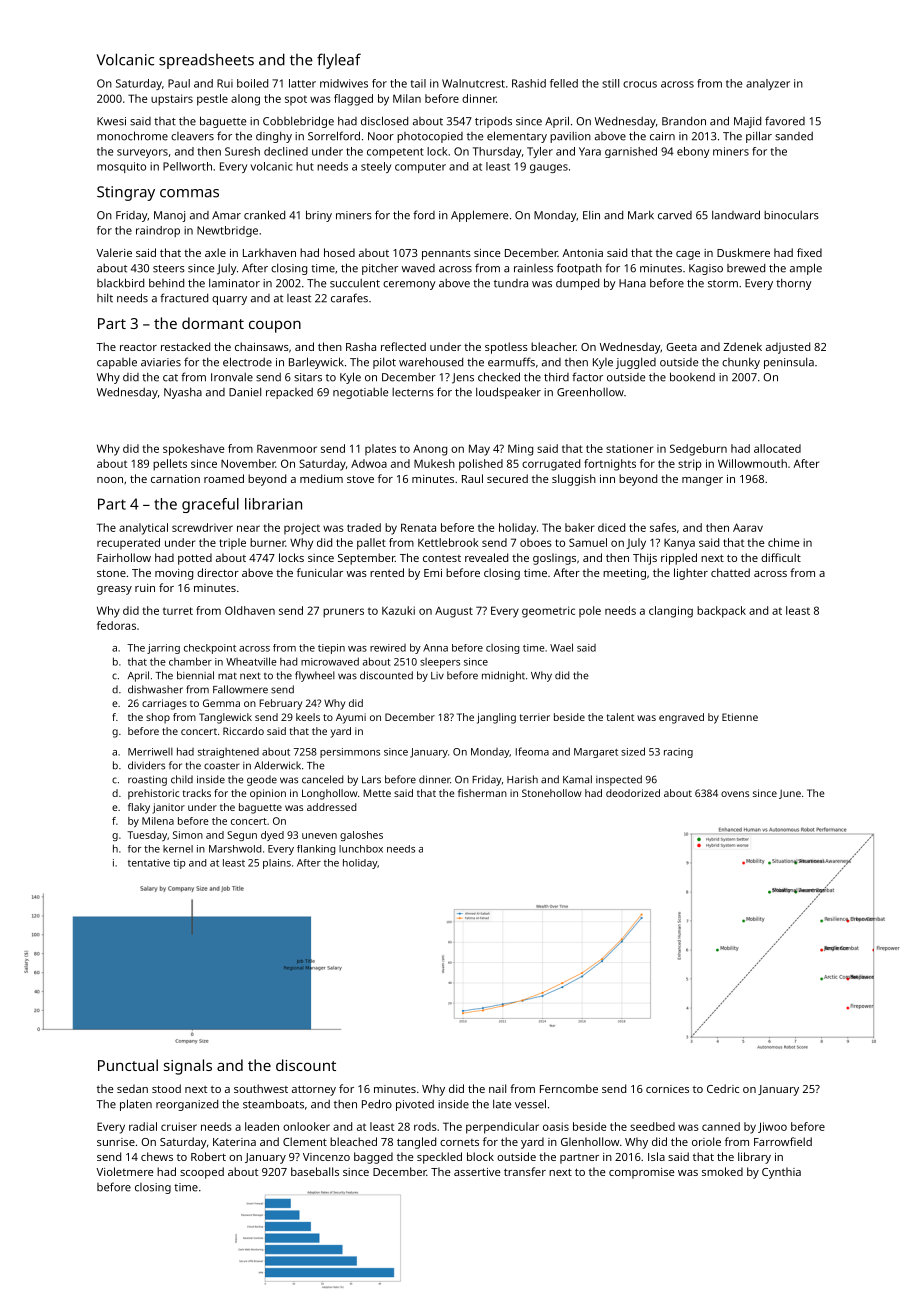 This screenshot has height=1308, width=924. I want to click on perpendicular, so click(502, 1128).
